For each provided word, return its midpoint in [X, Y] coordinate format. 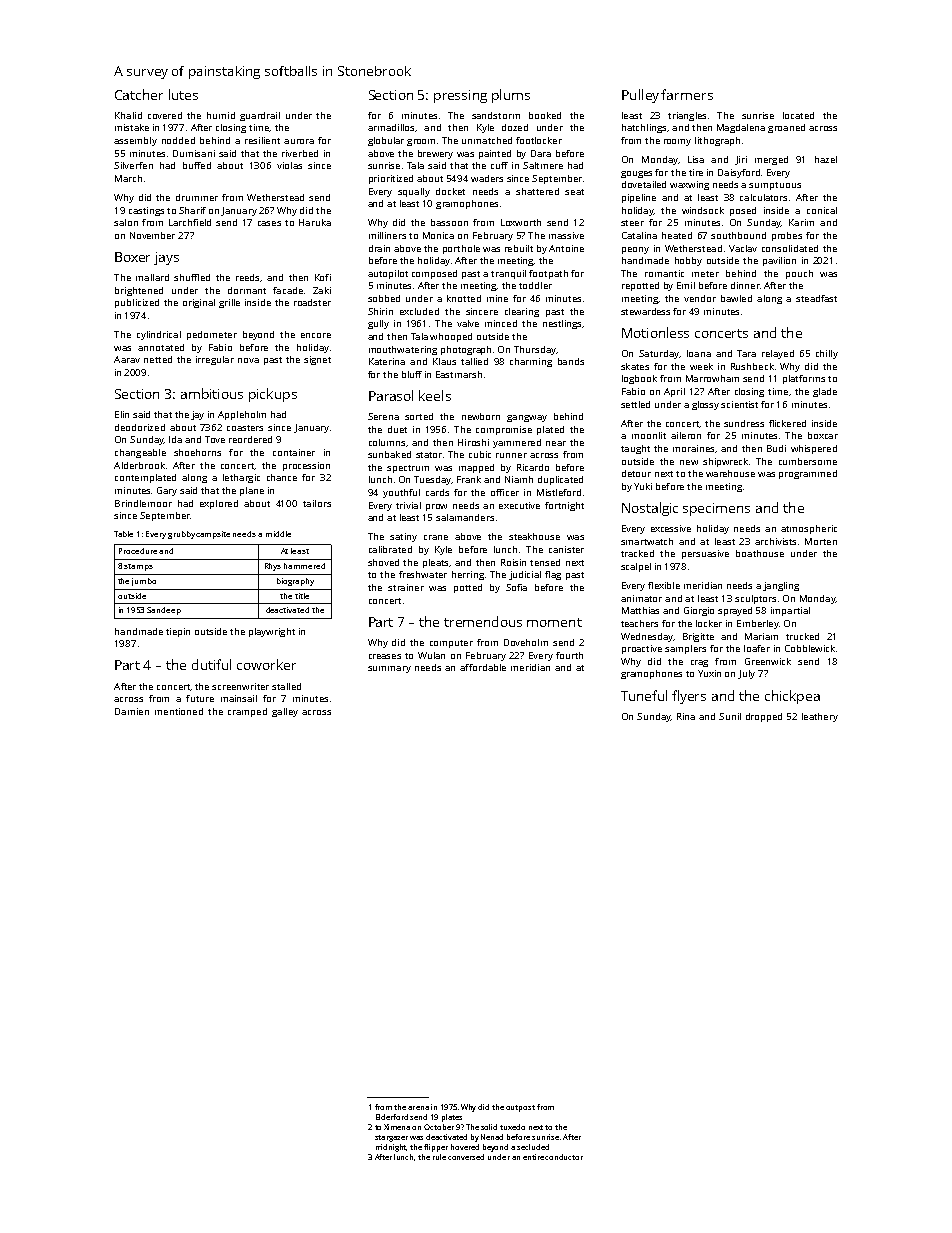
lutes [183, 94]
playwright [272, 632]
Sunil [730, 716]
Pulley [640, 96]
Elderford [392, 1117]
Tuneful [644, 695]
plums [511, 96]
